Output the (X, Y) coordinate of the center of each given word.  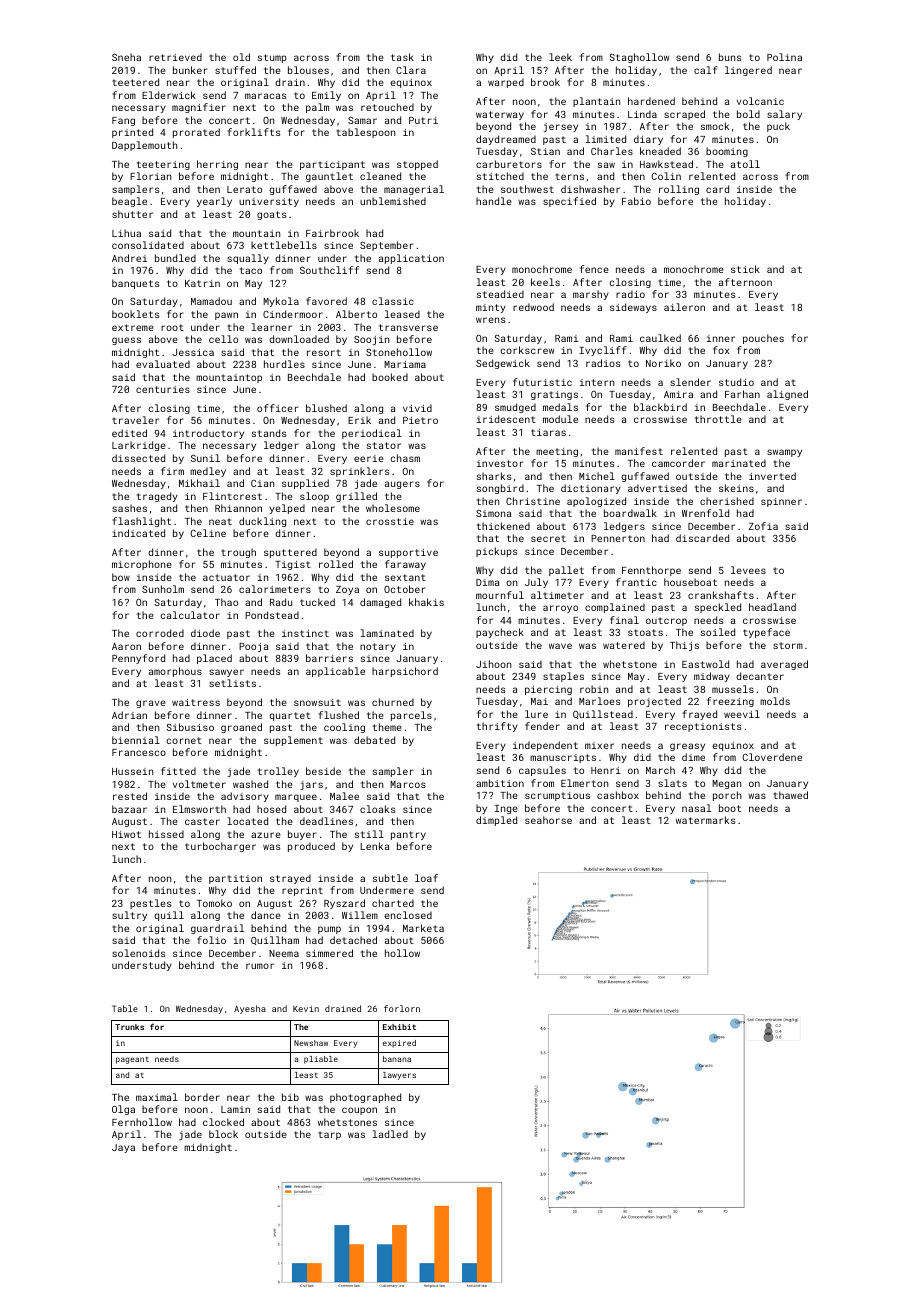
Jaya (123, 1148)
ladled (390, 1134)
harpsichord (405, 672)
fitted (178, 771)
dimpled (496, 821)
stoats (645, 632)
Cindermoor (293, 314)
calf (706, 70)
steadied (500, 294)
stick (745, 269)
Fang (123, 121)
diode (205, 633)
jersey (560, 127)
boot (730, 808)
